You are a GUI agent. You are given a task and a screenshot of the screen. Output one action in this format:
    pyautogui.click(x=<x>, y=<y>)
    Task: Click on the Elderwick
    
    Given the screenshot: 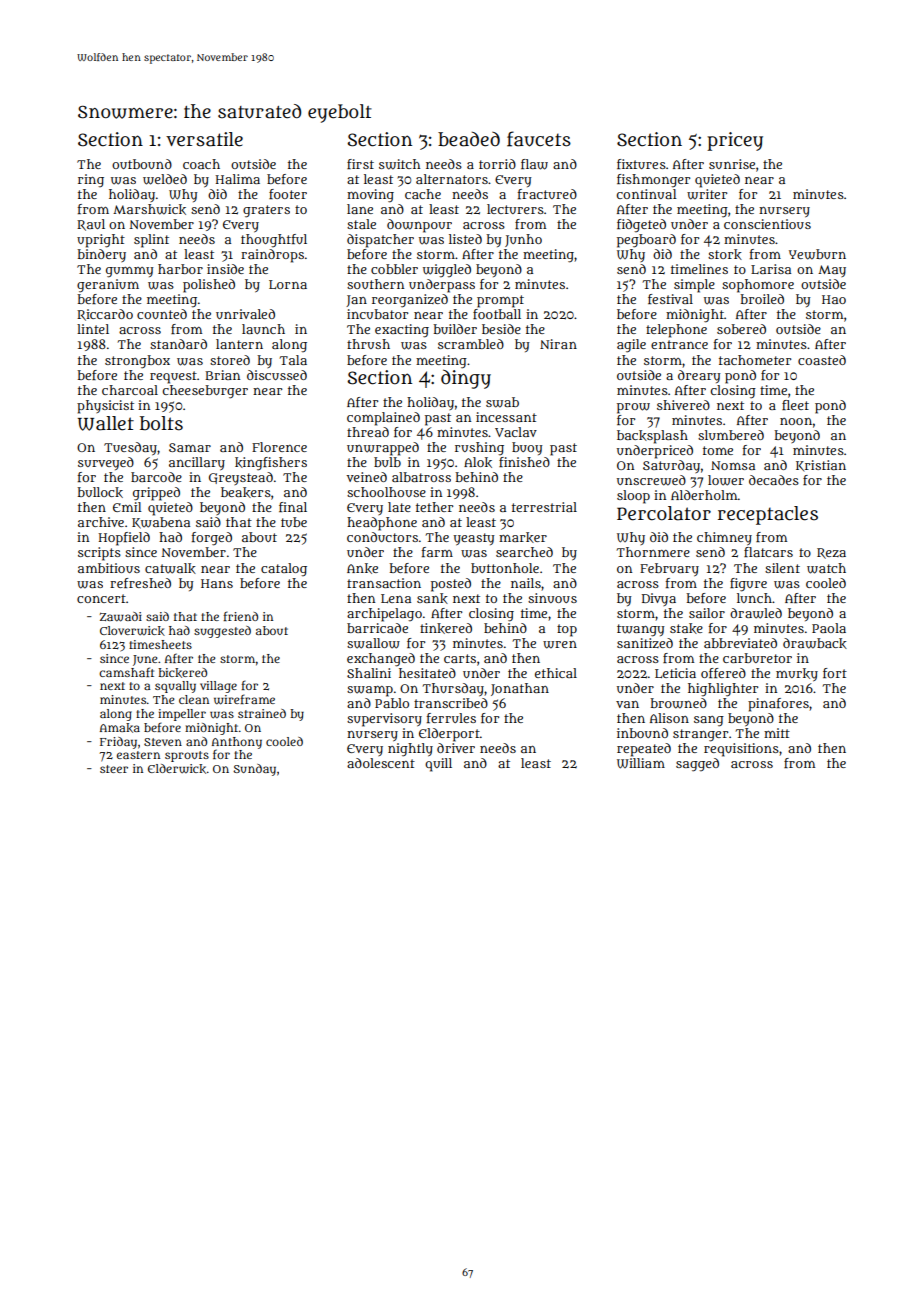 What is the action you would take?
    pyautogui.click(x=177, y=769)
